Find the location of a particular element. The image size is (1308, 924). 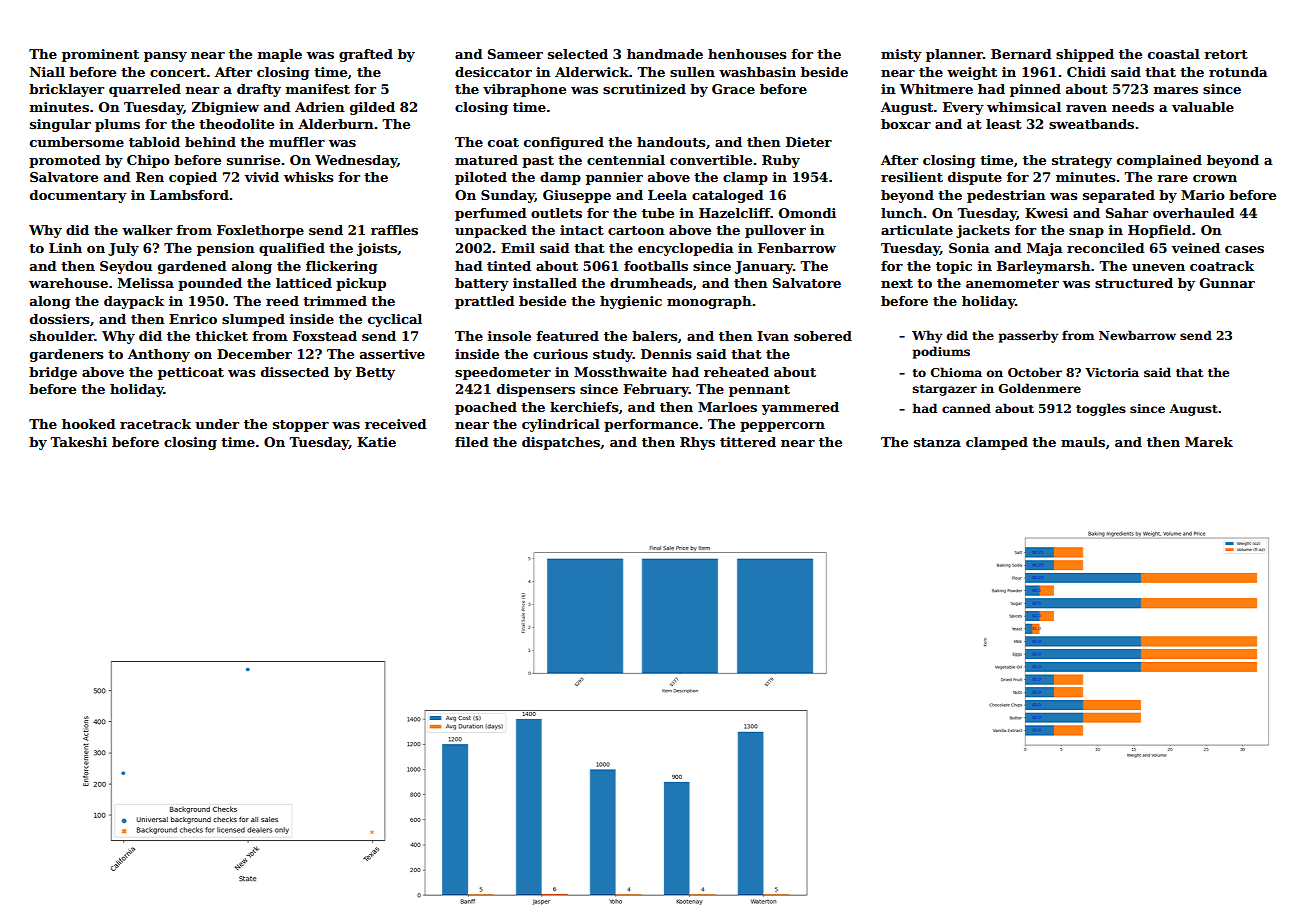

manifest is located at coordinates (318, 89).
